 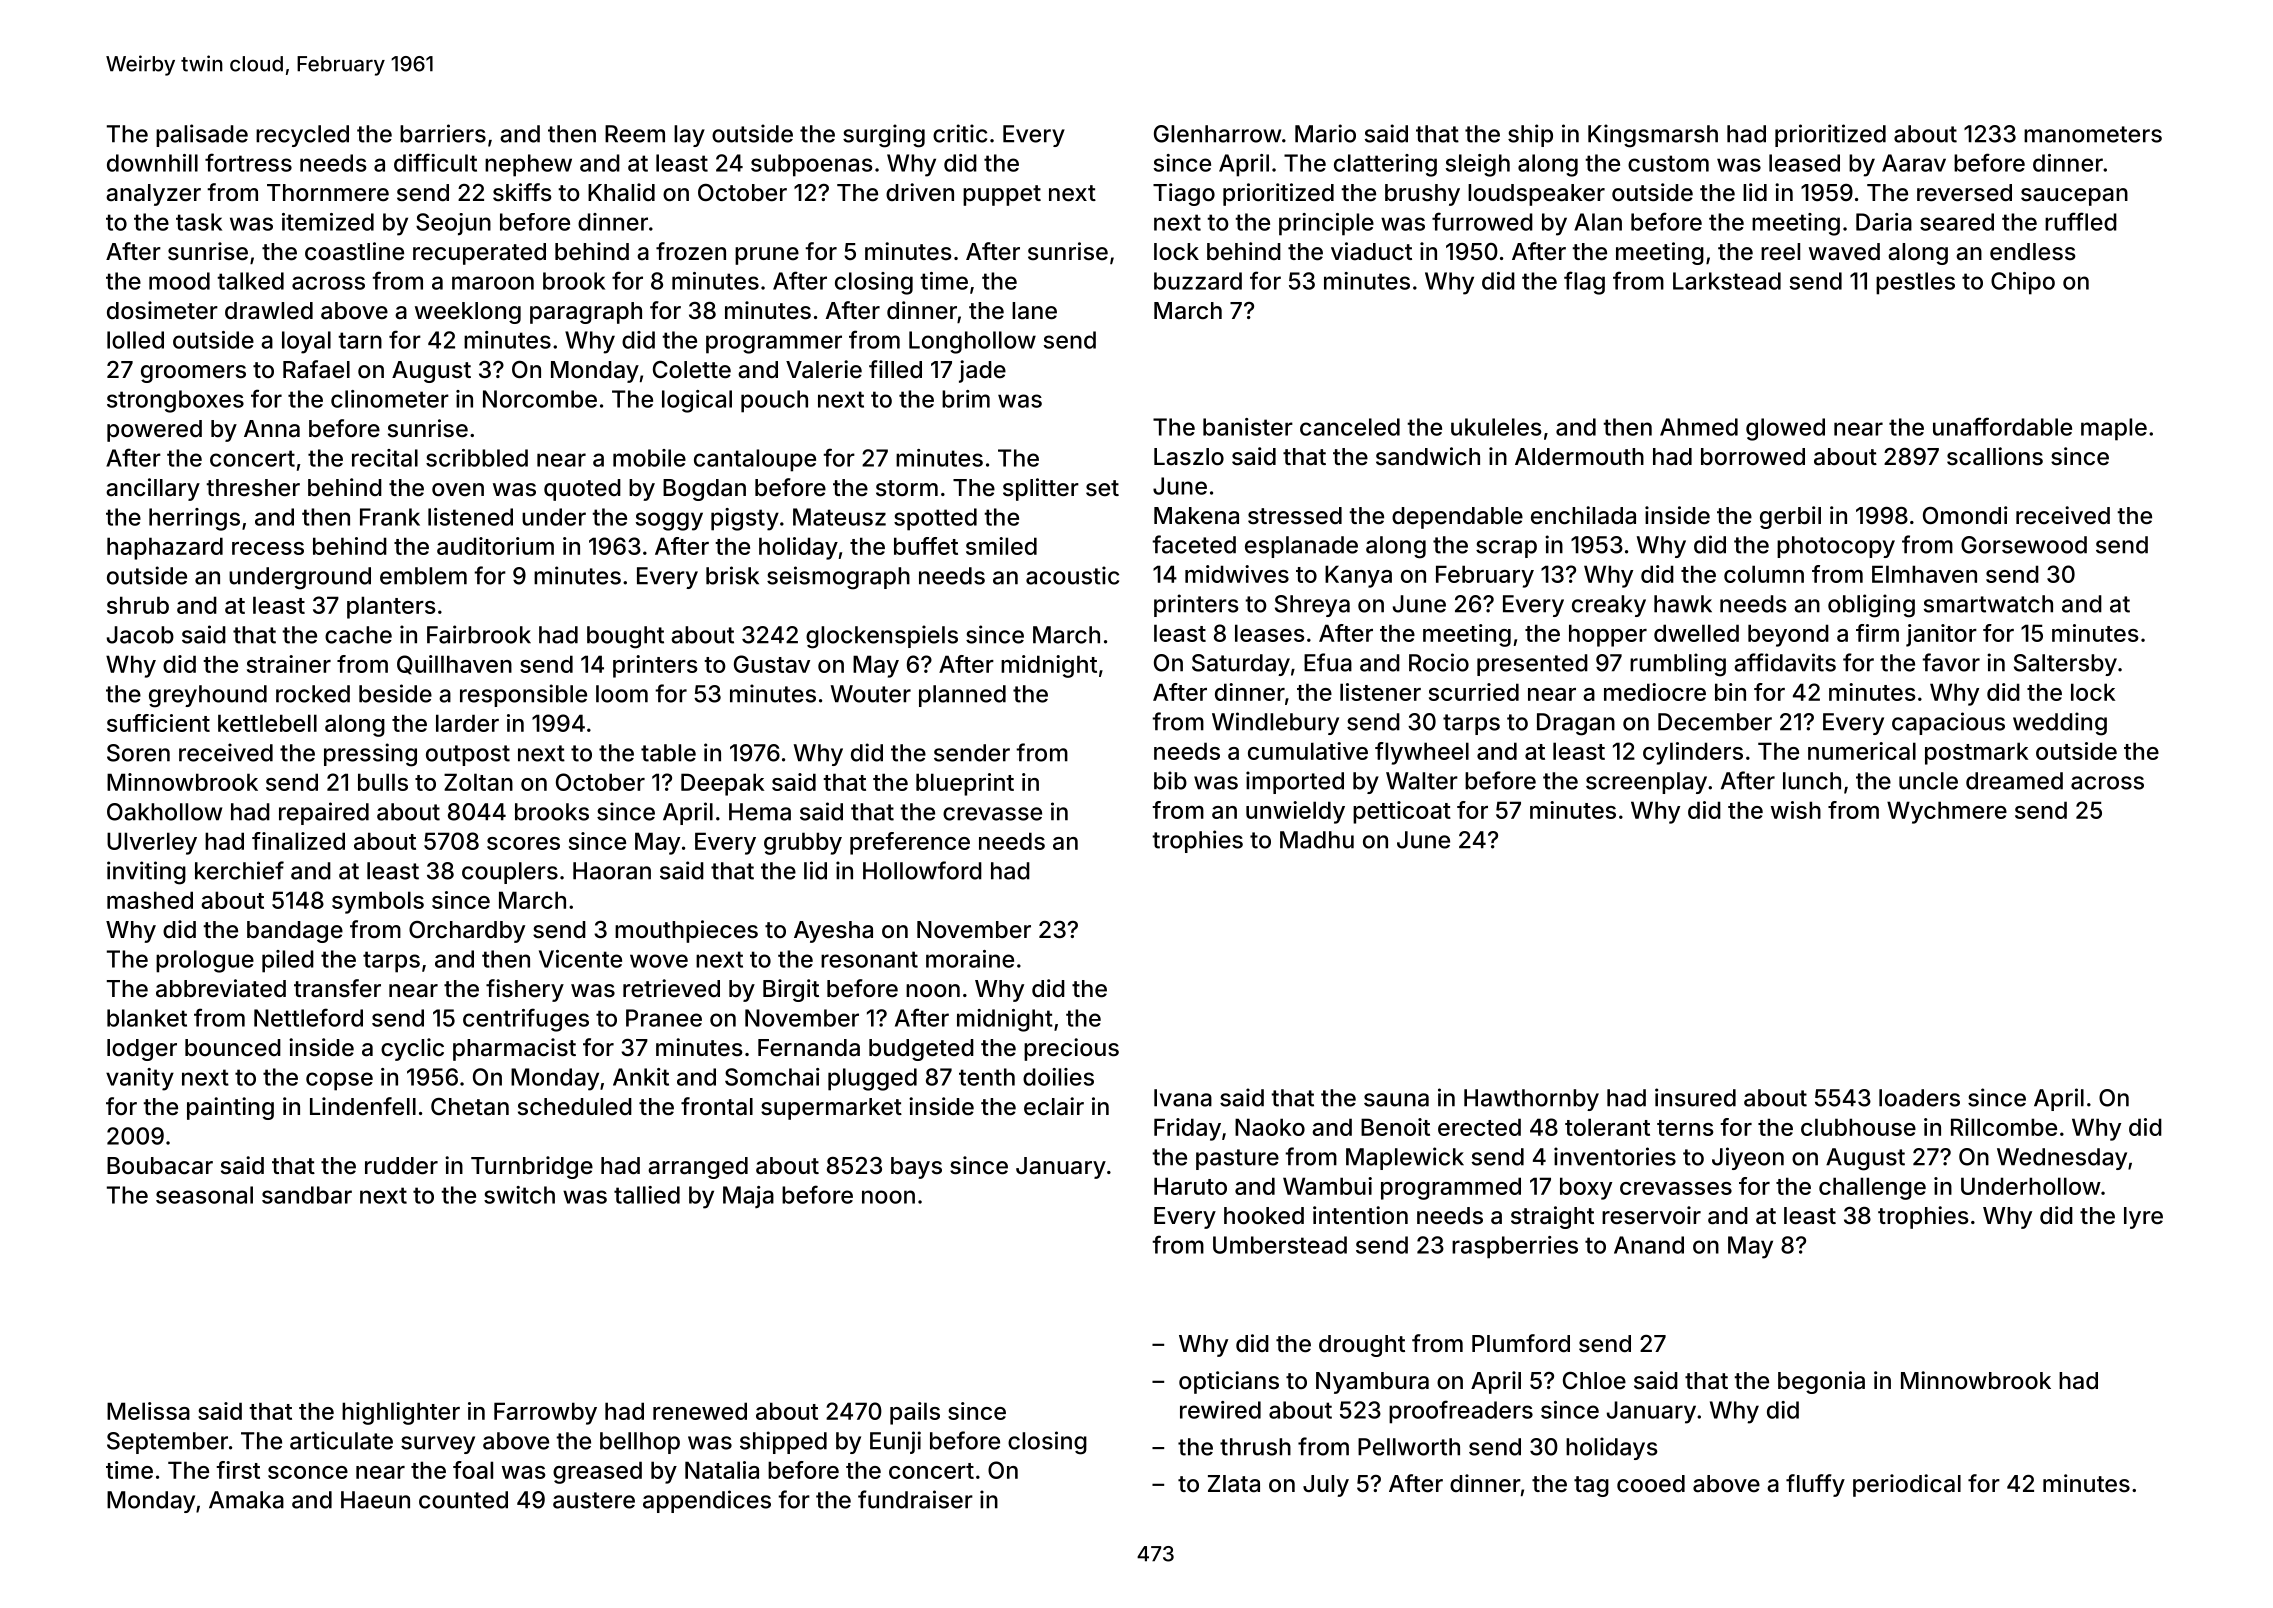 What do you see at coordinates (1326, 1486) in the image?
I see `July` at bounding box center [1326, 1486].
